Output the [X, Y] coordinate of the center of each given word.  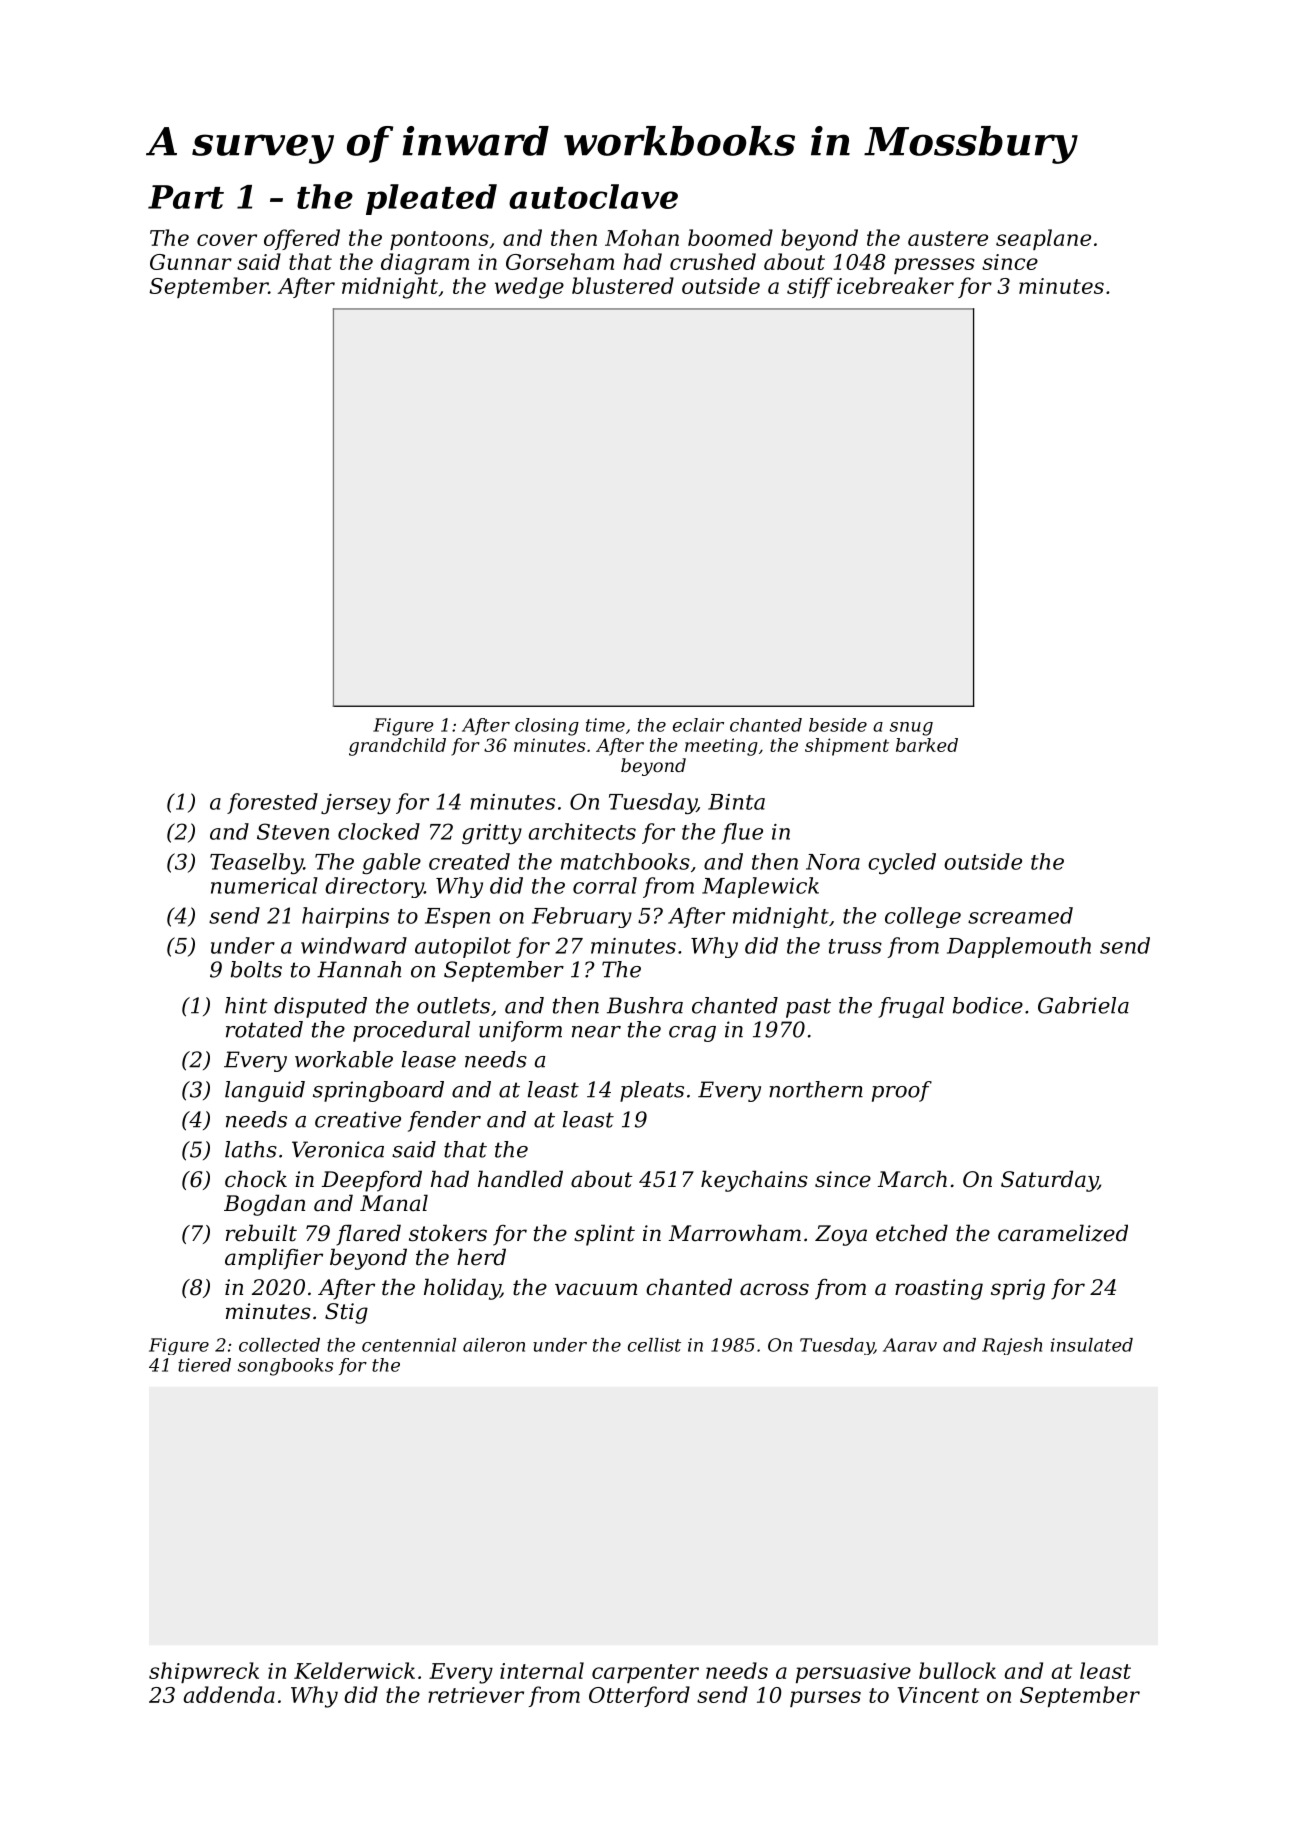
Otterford [639, 1696]
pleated [431, 199]
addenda [229, 1694]
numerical [264, 885]
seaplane [1043, 239]
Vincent [938, 1695]
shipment [847, 747]
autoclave [593, 196]
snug [911, 729]
